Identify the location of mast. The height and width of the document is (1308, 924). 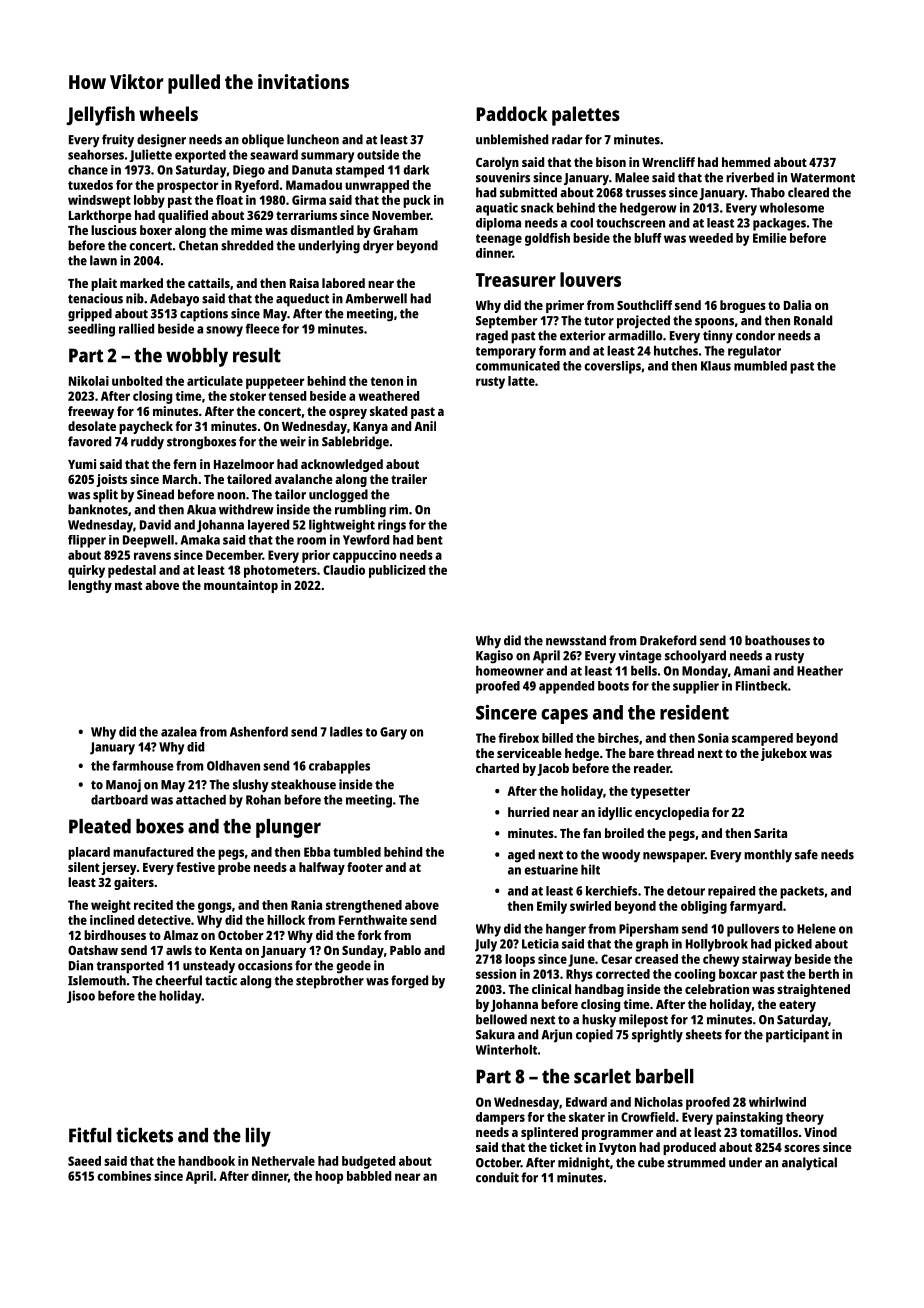
(128, 585).
